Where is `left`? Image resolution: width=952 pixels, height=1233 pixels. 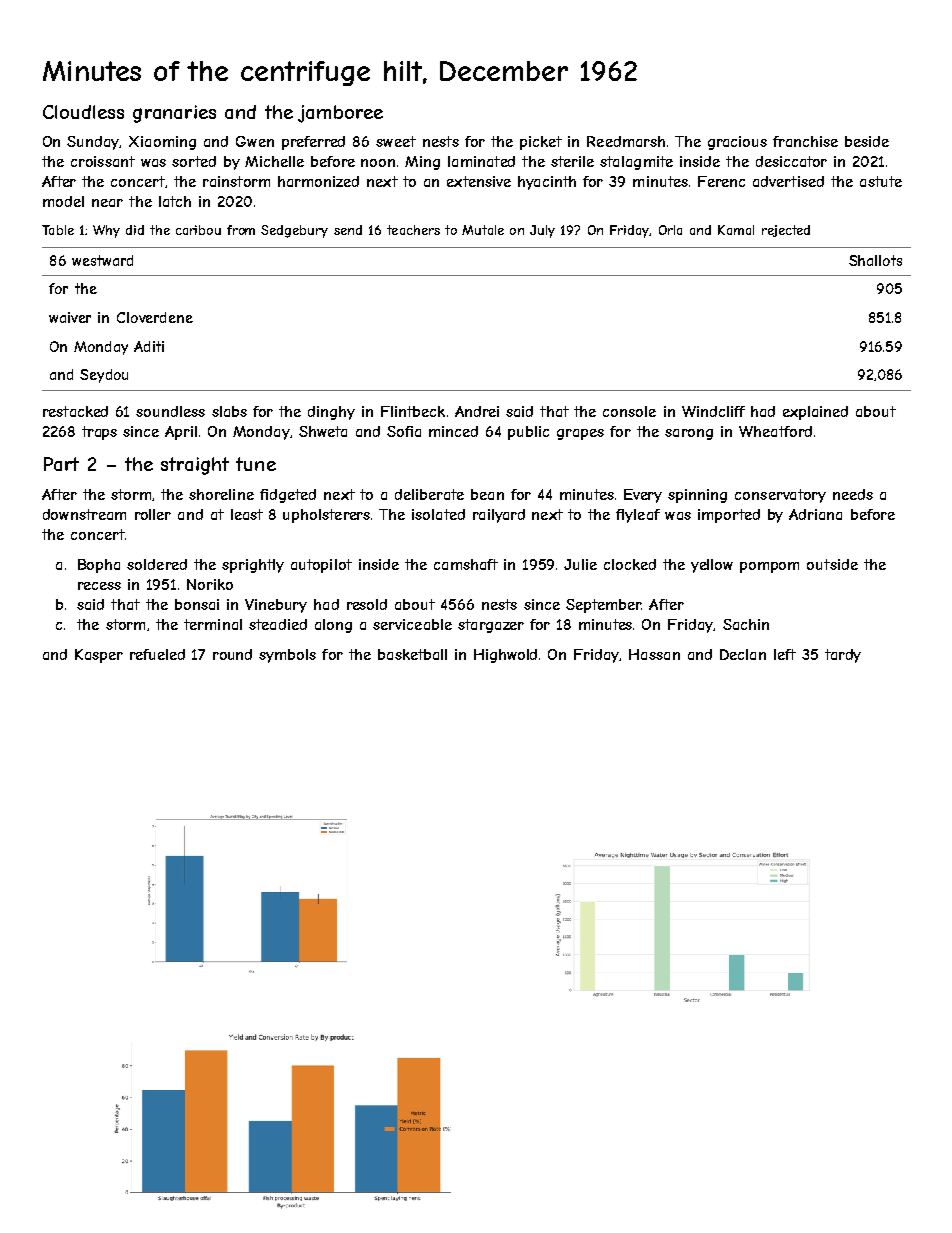
left is located at coordinates (785, 654).
